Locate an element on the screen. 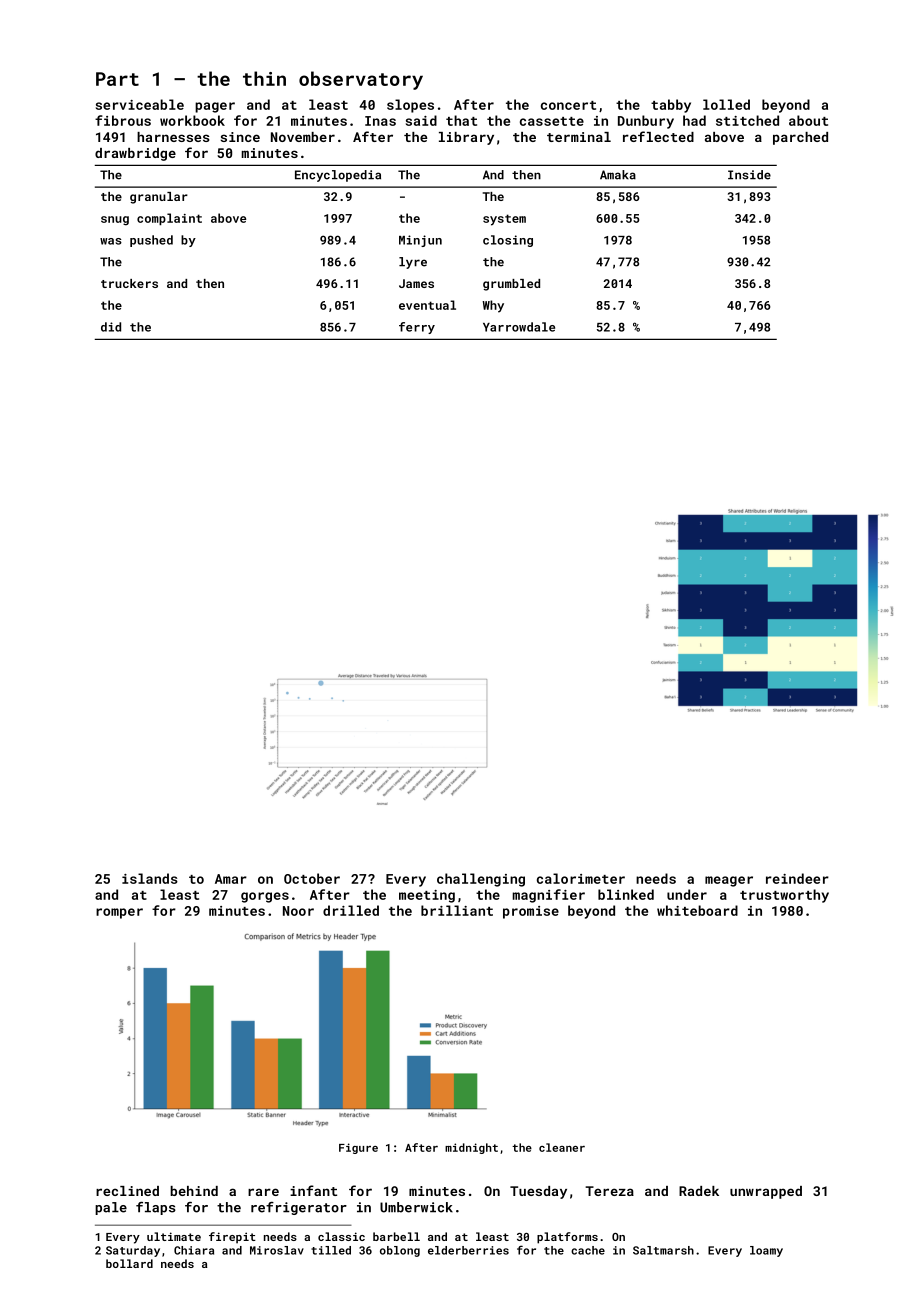 This screenshot has width=924, height=1308. slopes is located at coordinates (410, 106).
